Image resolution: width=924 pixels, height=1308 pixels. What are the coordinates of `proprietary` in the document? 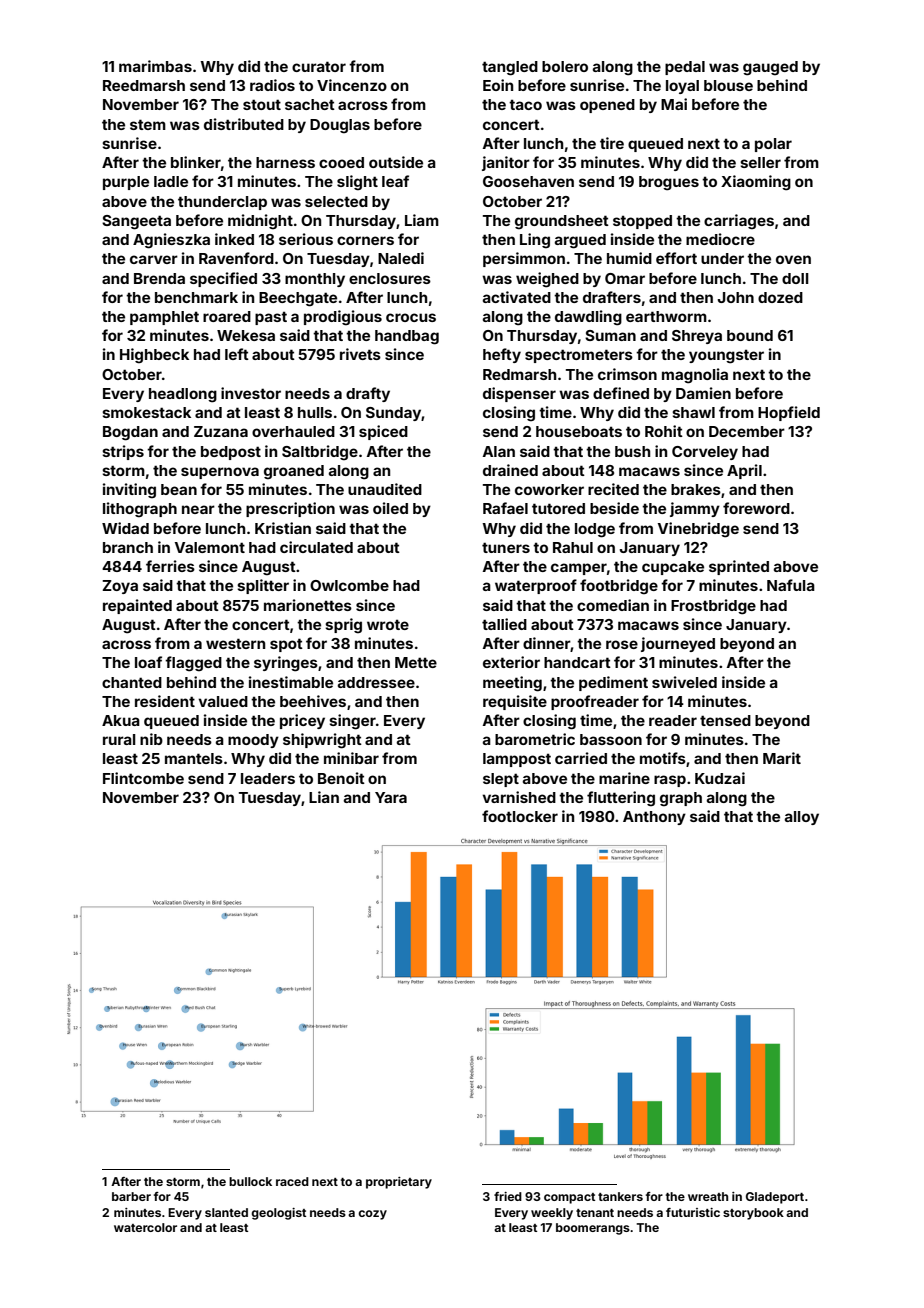 It's located at (399, 1183).
